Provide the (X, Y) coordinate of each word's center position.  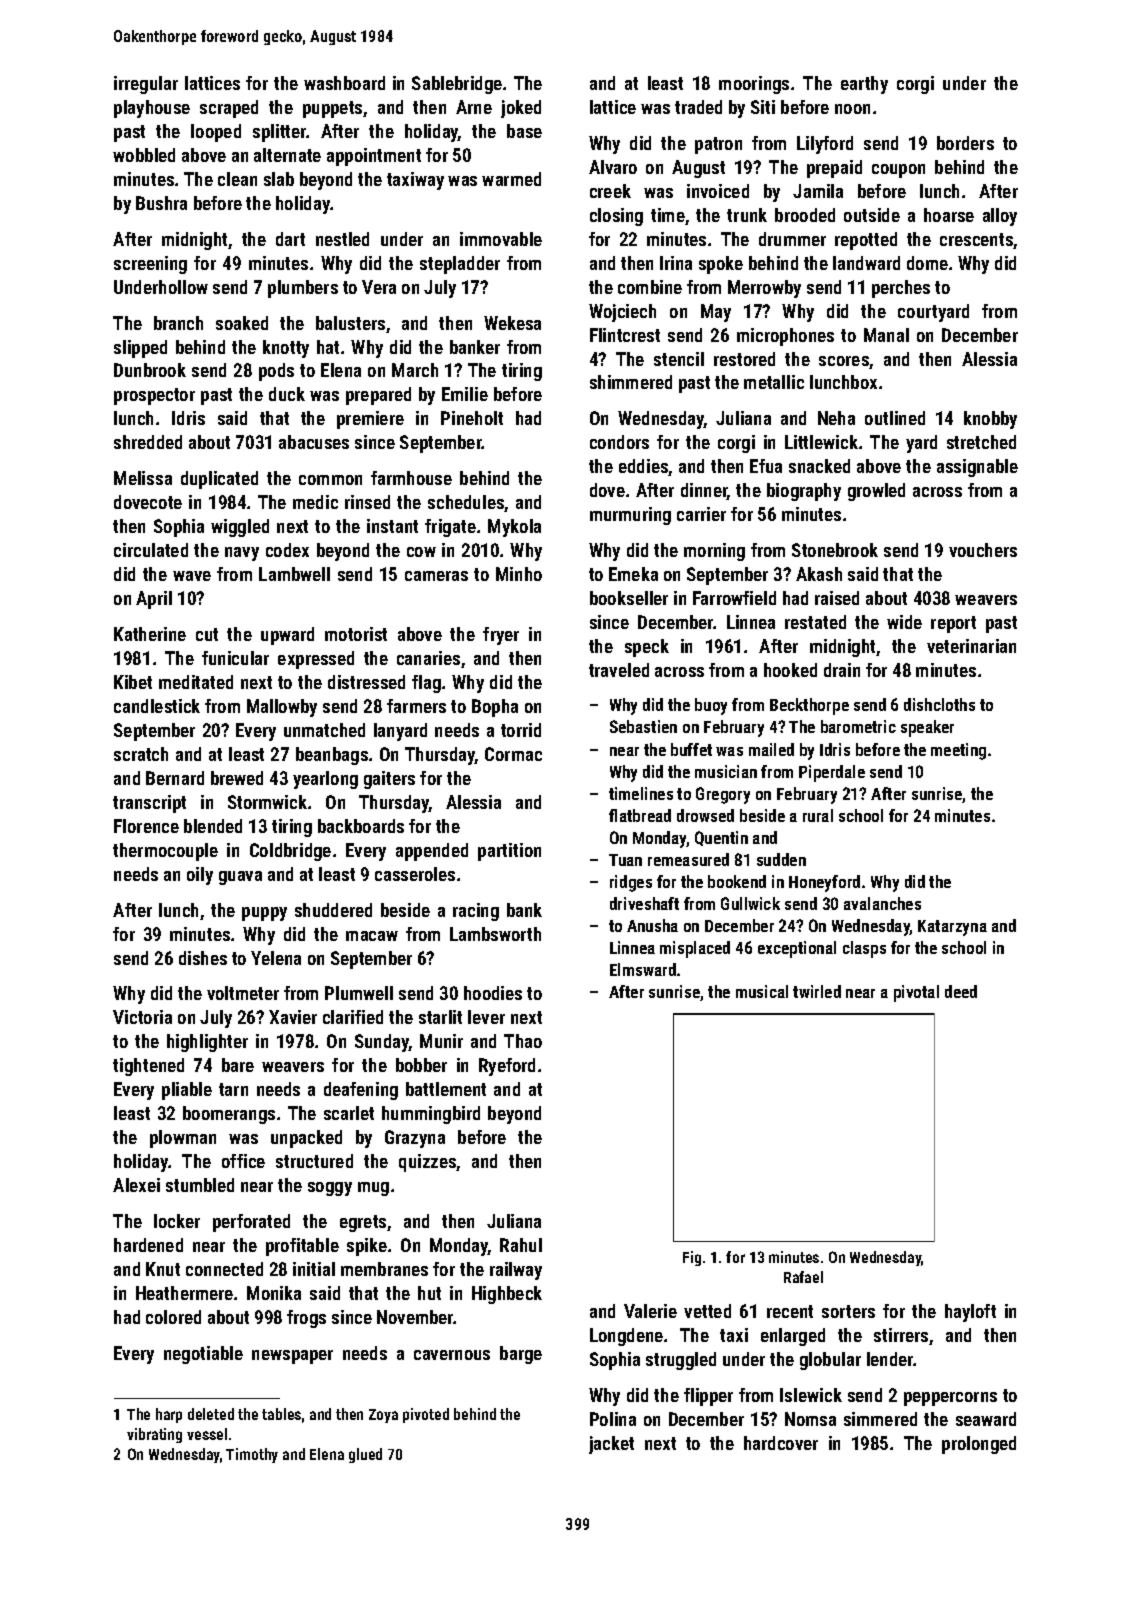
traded (698, 107)
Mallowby (282, 708)
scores (844, 361)
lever (486, 1017)
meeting (958, 751)
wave (192, 576)
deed (961, 991)
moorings (754, 85)
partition (509, 852)
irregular (146, 85)
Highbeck (507, 1295)
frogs (306, 1319)
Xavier (293, 1017)
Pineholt (472, 418)
